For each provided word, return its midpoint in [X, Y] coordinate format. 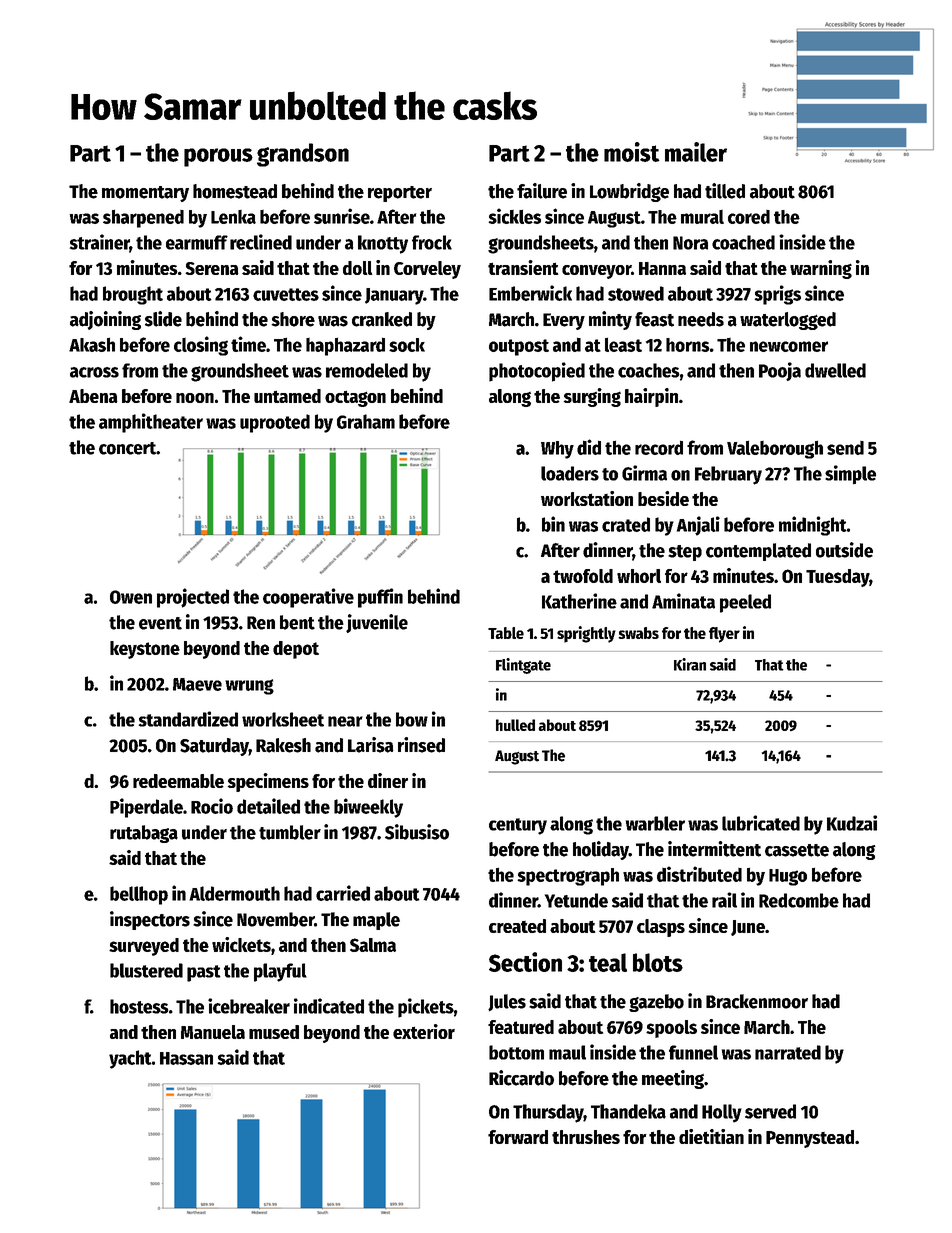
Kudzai [852, 823]
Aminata [683, 601]
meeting [673, 1079]
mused [274, 1032]
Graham [366, 421]
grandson [303, 155]
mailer [696, 152]
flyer [724, 635]
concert [127, 448]
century [518, 826]
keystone [145, 650]
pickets [426, 1008]
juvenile [377, 623]
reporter [400, 194]
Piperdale [146, 808]
